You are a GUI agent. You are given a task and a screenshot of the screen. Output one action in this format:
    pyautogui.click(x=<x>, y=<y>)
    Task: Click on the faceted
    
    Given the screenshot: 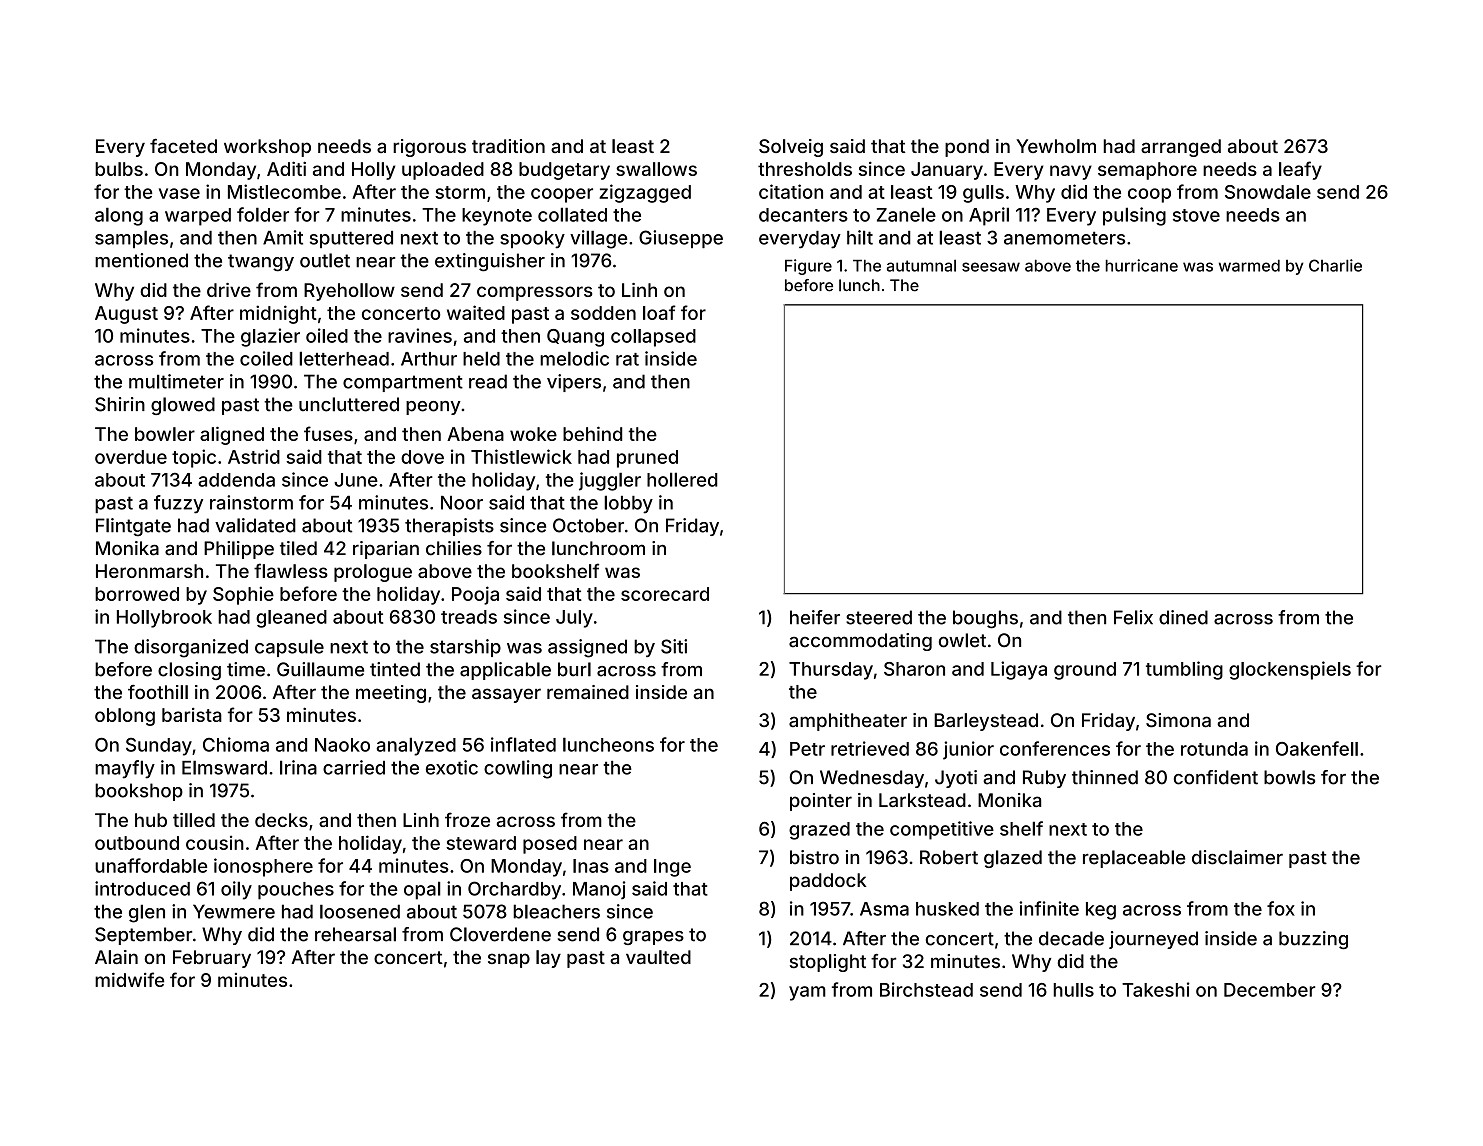 What is the action you would take?
    pyautogui.click(x=183, y=146)
